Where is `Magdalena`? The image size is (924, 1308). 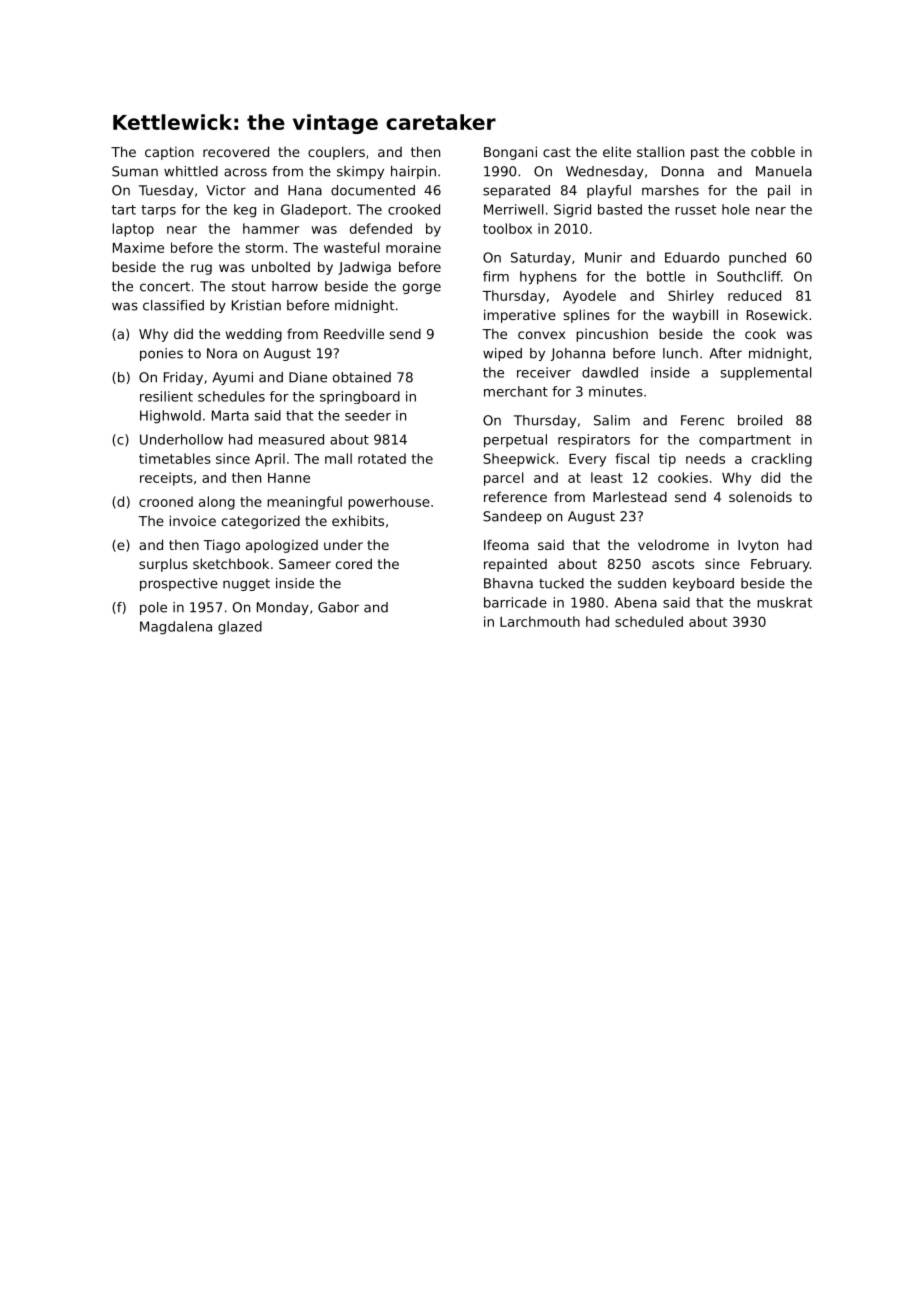 Magdalena is located at coordinates (176, 628).
